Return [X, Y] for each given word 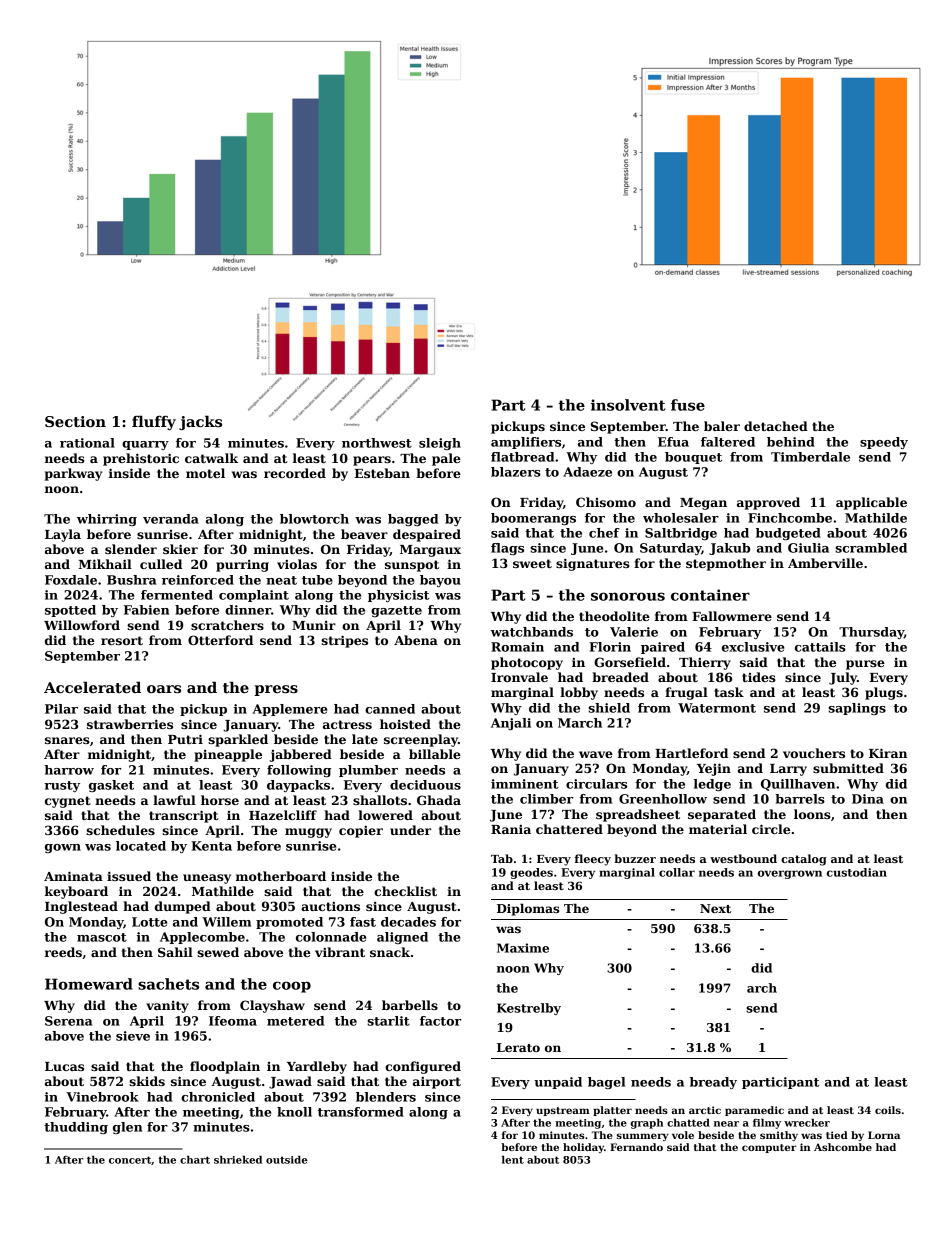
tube [317, 580]
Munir [314, 625]
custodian [857, 872]
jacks [200, 422]
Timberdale [810, 457]
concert [130, 1160]
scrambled [871, 548]
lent [513, 1160]
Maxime [523, 948]
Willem [226, 922]
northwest [377, 443]
